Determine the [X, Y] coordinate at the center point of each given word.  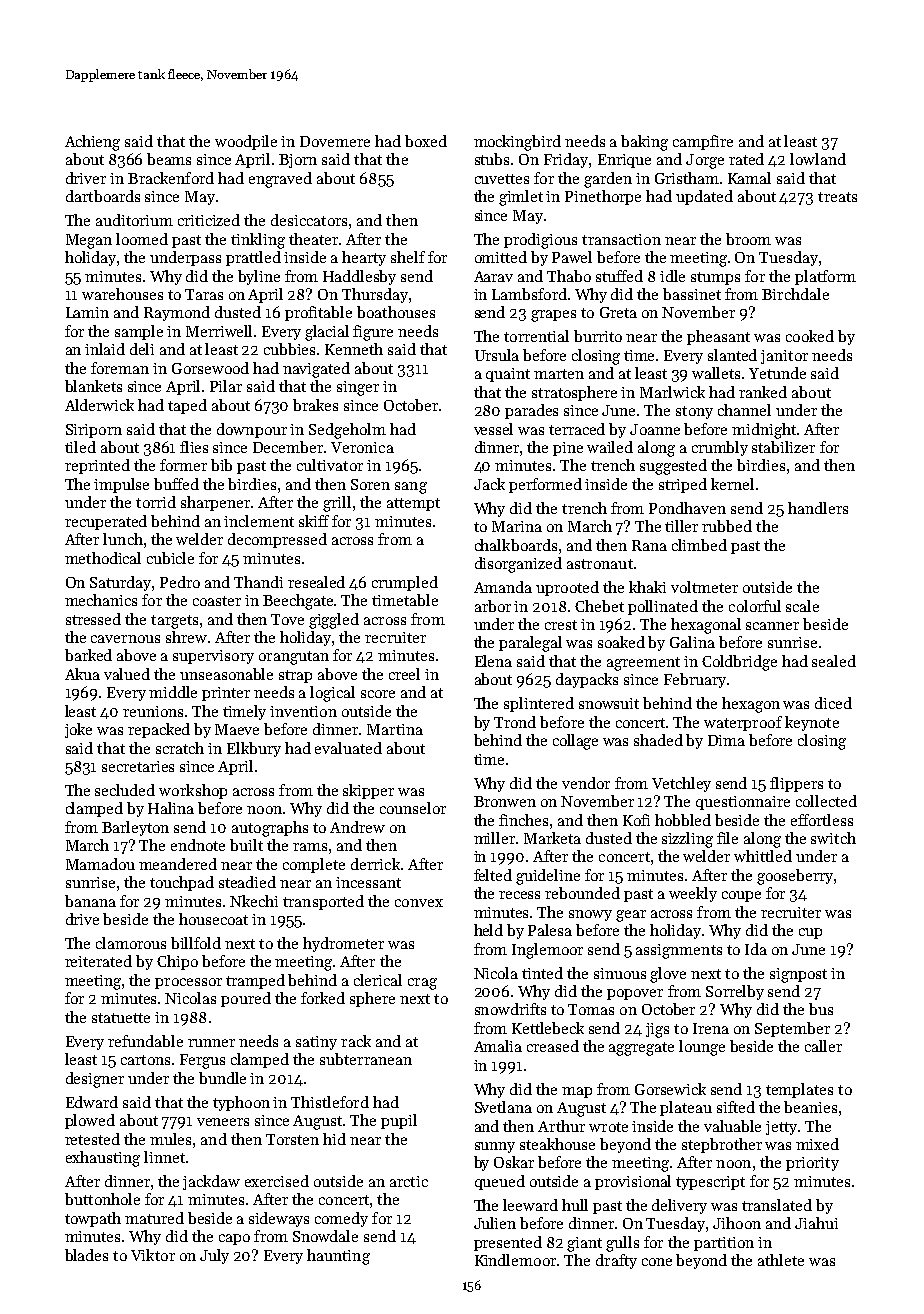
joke [78, 730]
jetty [781, 1128]
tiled [80, 447]
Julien [495, 1223]
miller [494, 838]
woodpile [246, 142]
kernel [732, 484]
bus [821, 1009]
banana [90, 901]
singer [358, 388]
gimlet [521, 198]
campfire [703, 142]
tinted [542, 973]
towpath [93, 1219]
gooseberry [795, 877]
